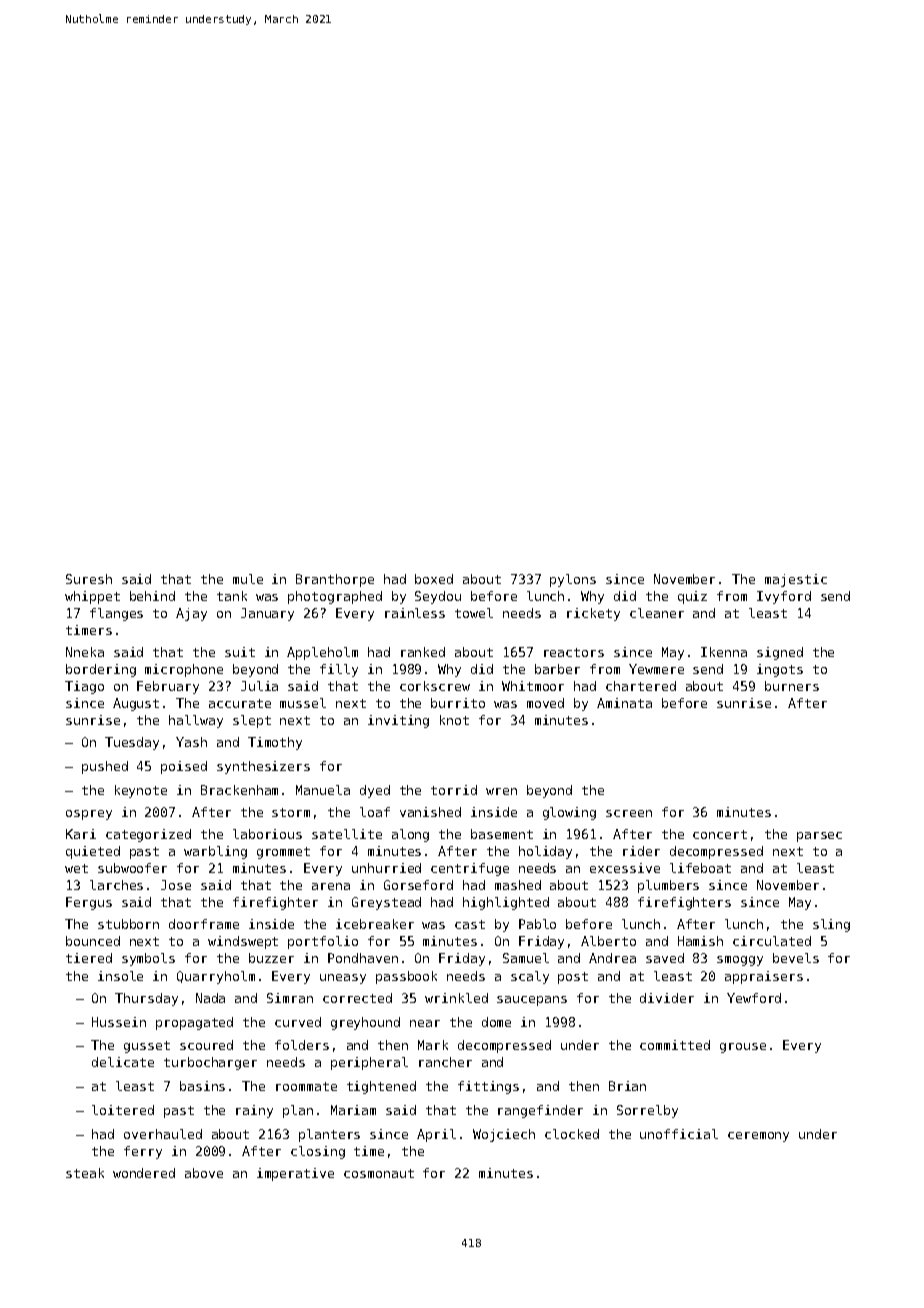  What do you see at coordinates (532, 1001) in the screenshot?
I see `saucepans` at bounding box center [532, 1001].
